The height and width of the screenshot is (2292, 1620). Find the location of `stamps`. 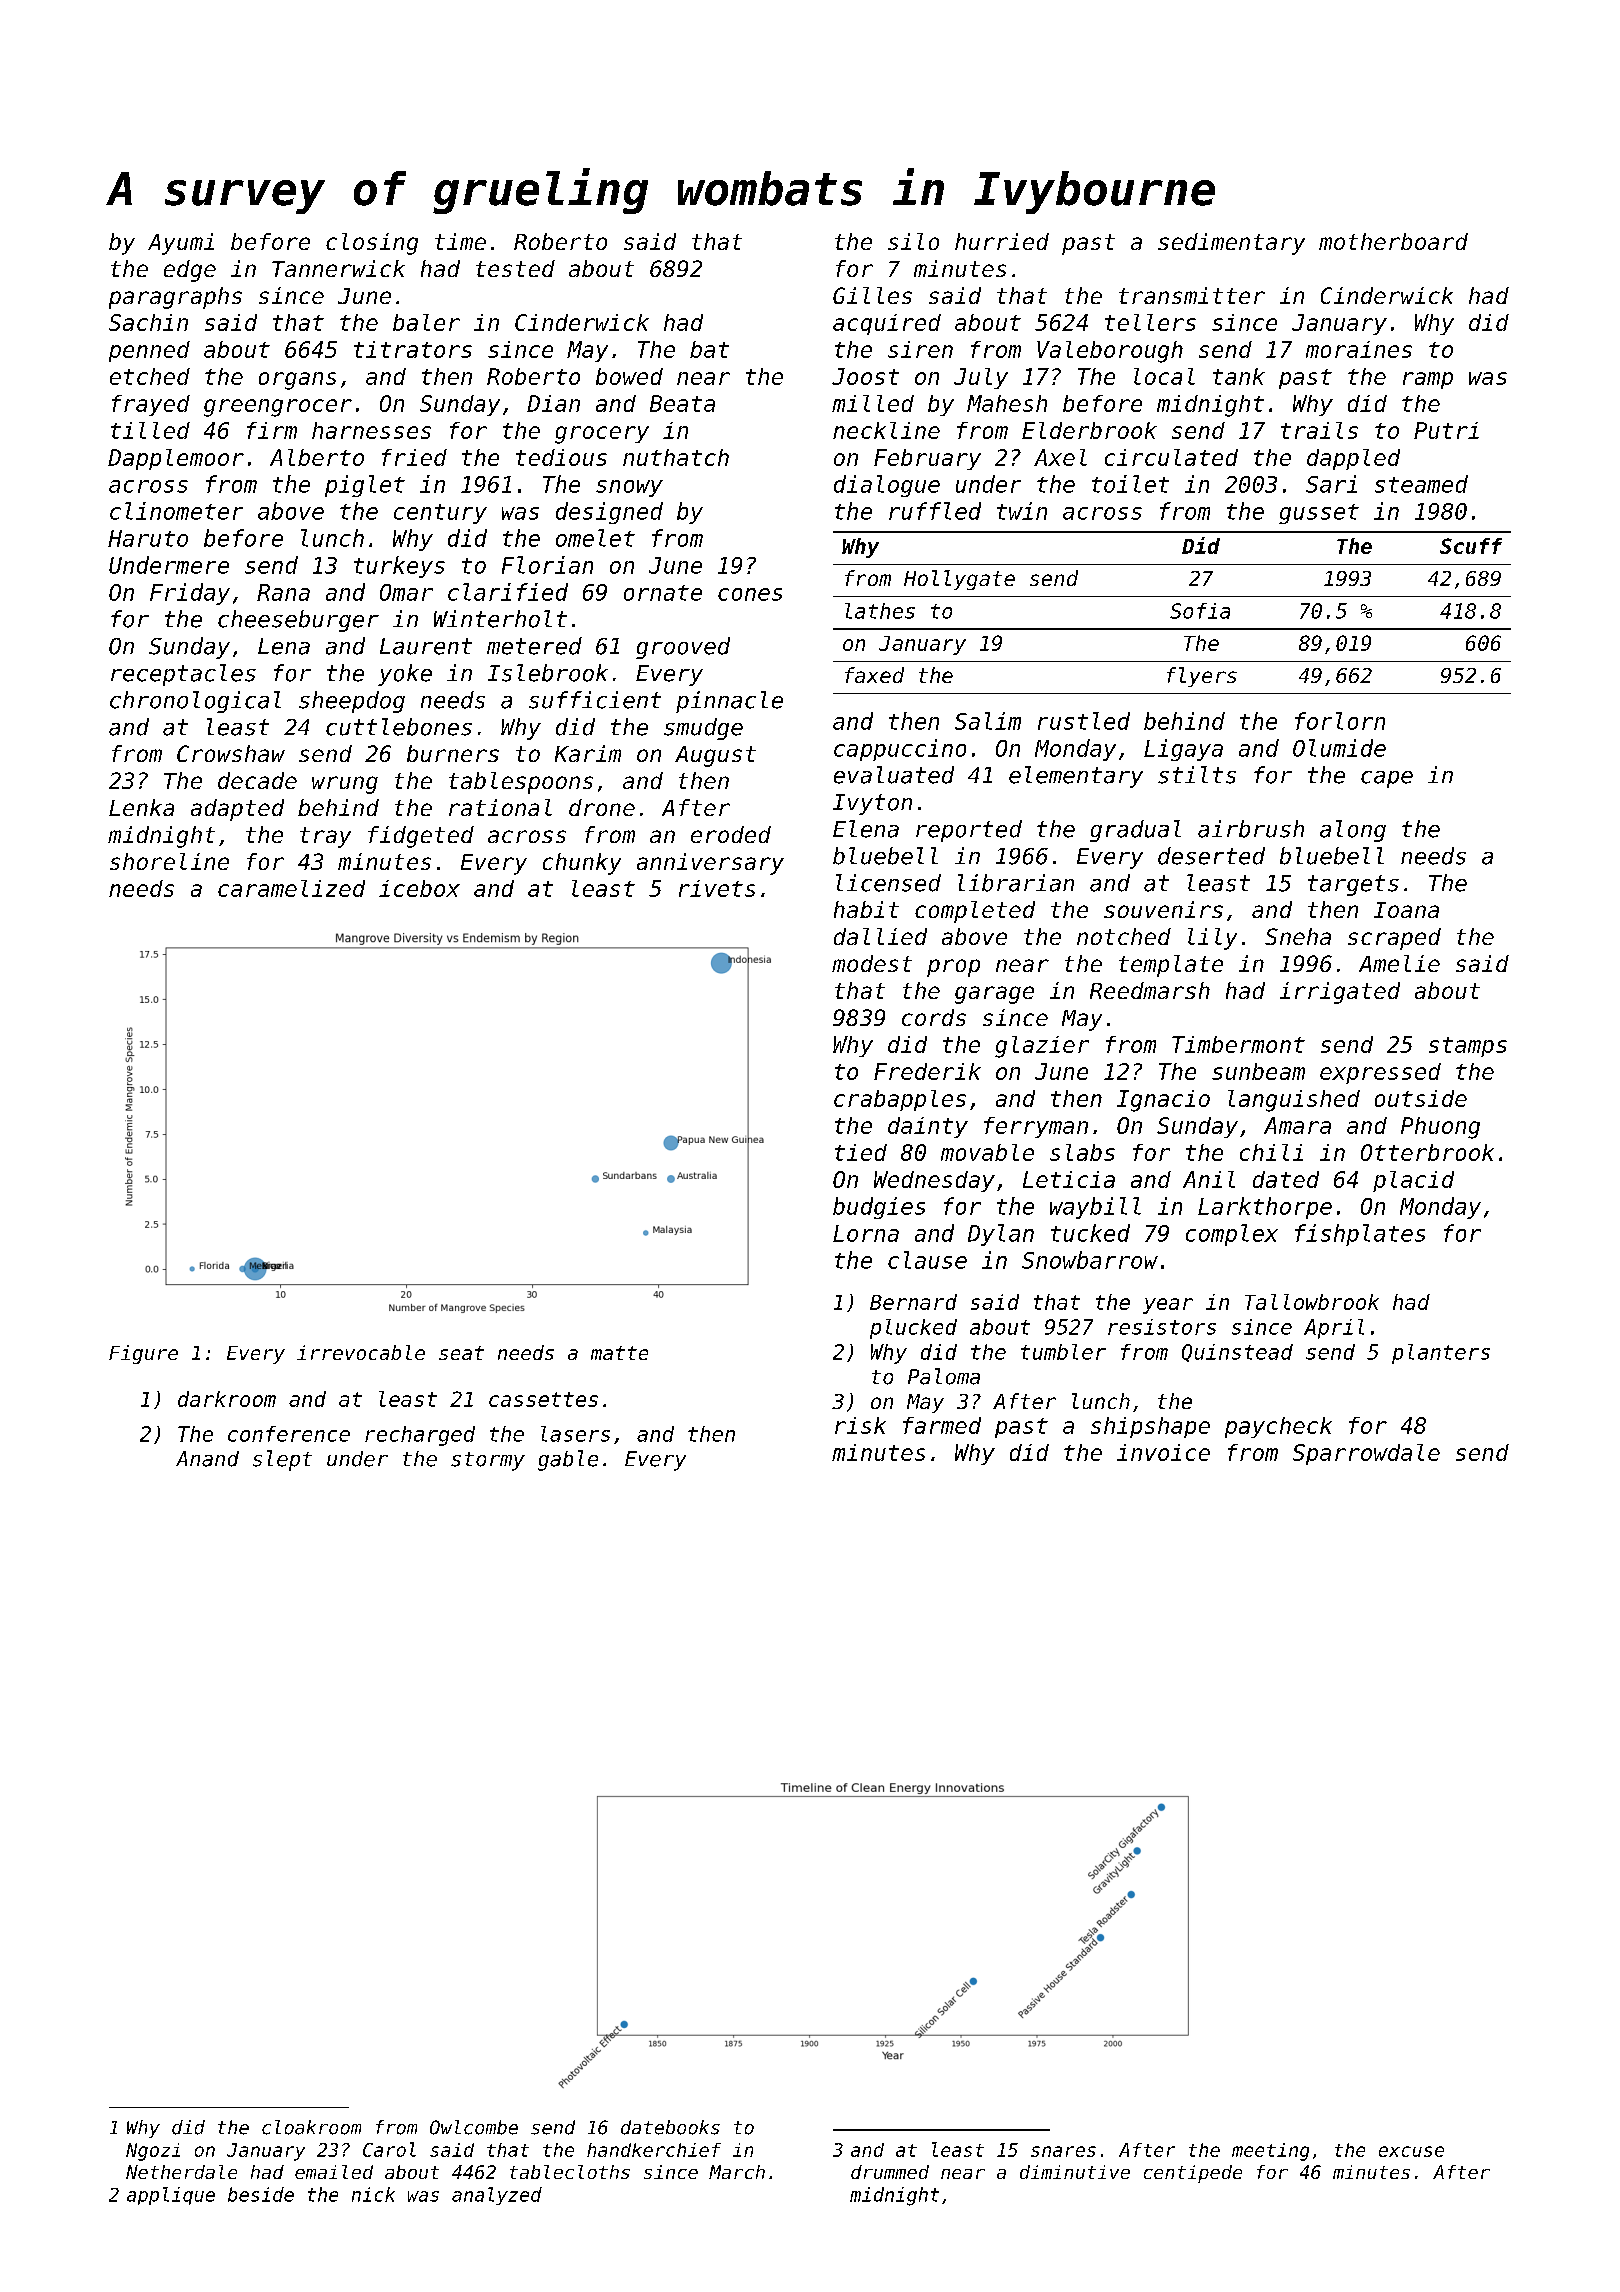

stamps is located at coordinates (1468, 1047).
